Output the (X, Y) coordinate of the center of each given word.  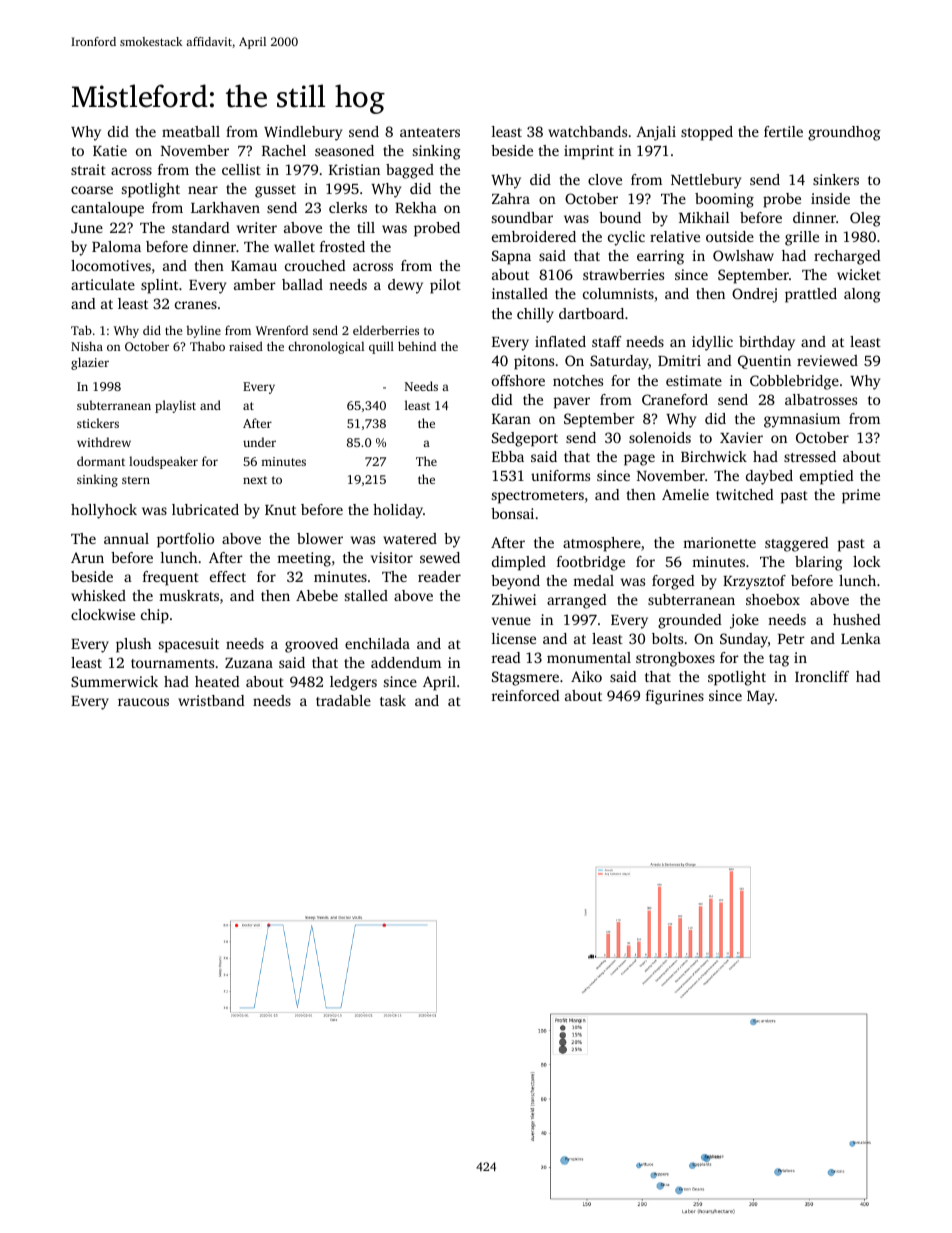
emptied (827, 477)
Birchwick (714, 456)
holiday (398, 511)
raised (246, 346)
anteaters (430, 132)
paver (572, 403)
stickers (98, 423)
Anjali (656, 133)
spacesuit (189, 645)
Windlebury (303, 133)
